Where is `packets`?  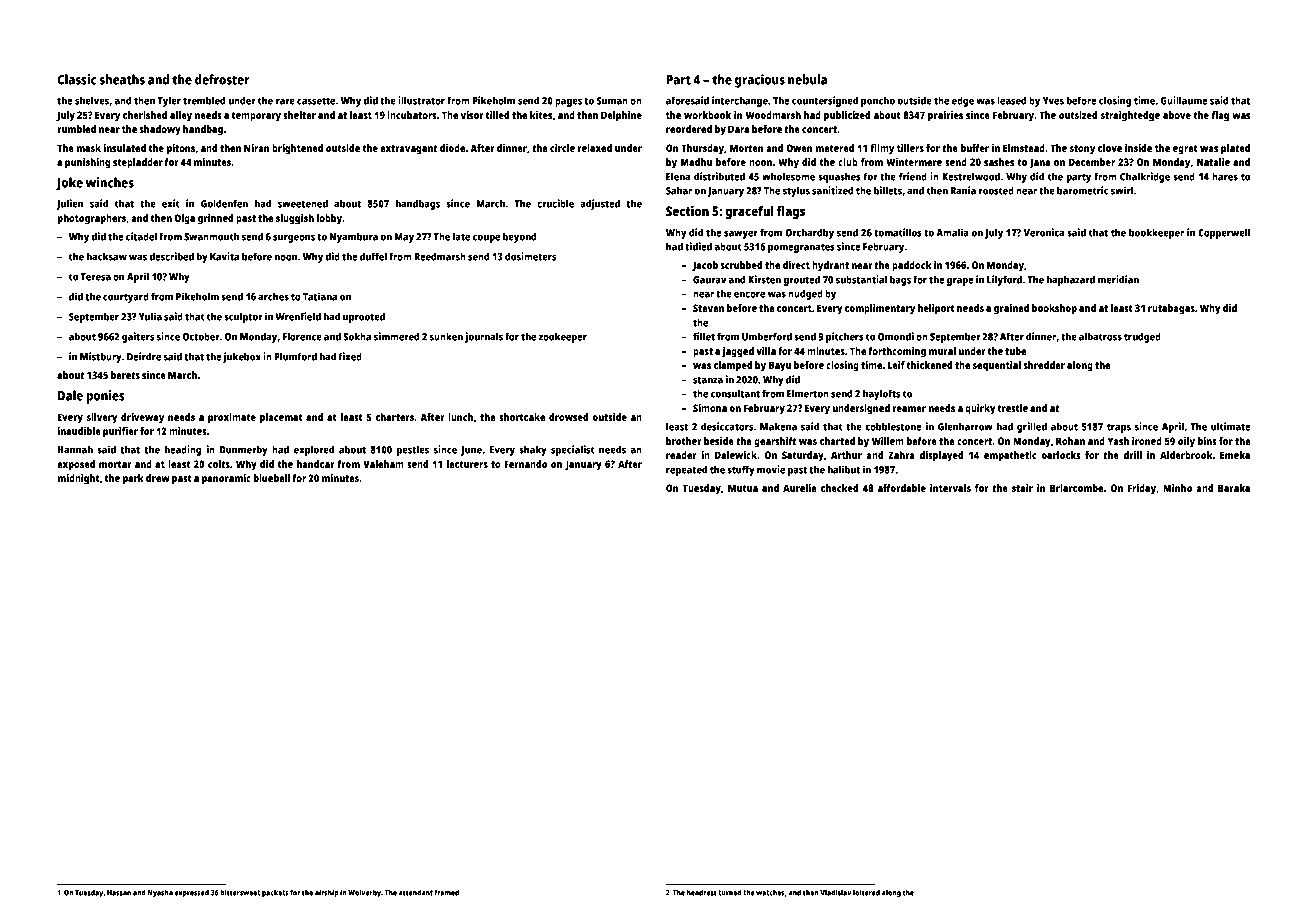
packets is located at coordinates (275, 893).
